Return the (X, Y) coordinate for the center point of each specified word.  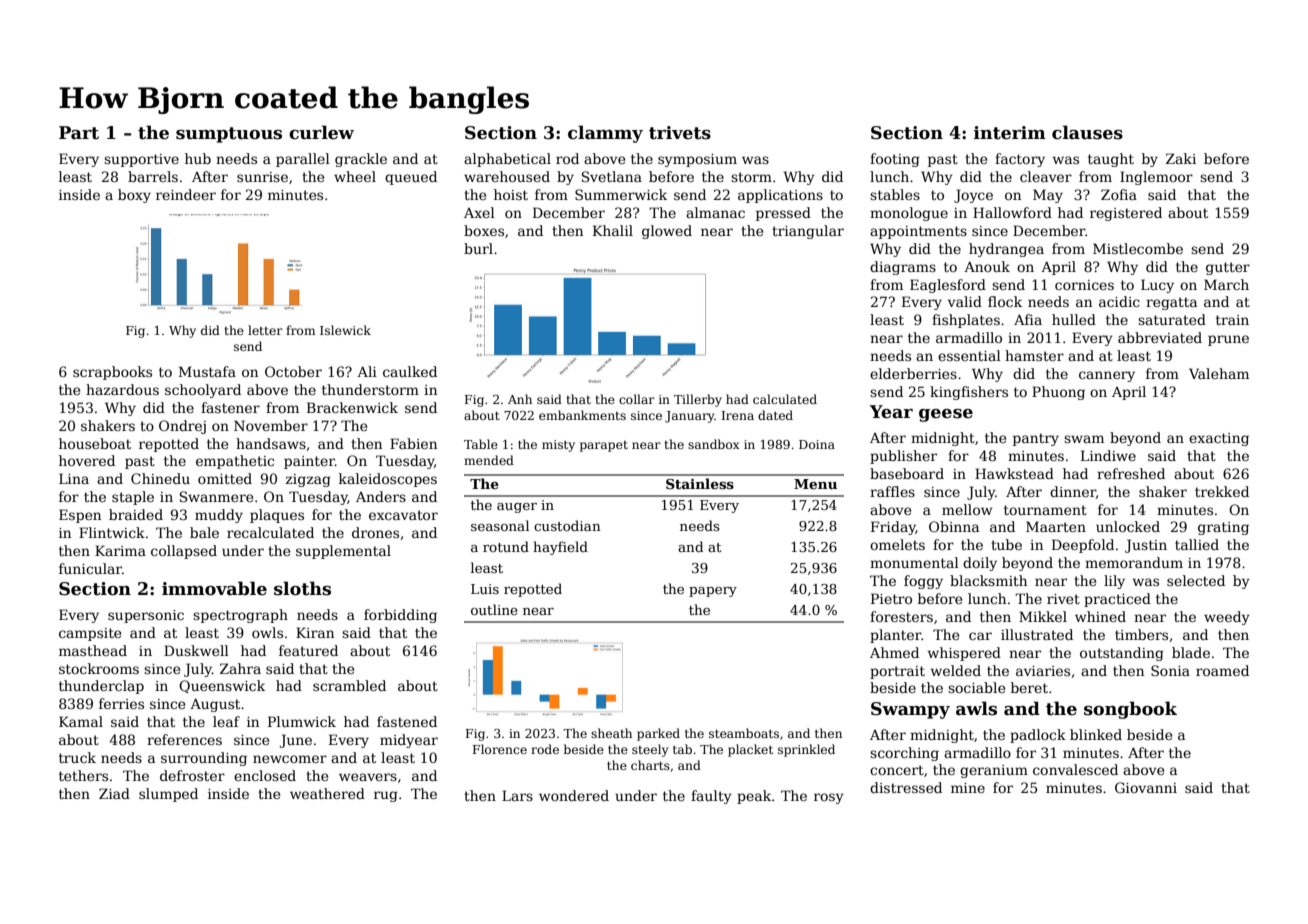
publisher (903, 457)
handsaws (271, 443)
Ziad (114, 793)
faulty (711, 797)
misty (558, 446)
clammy (605, 134)
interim (1010, 133)
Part (79, 133)
